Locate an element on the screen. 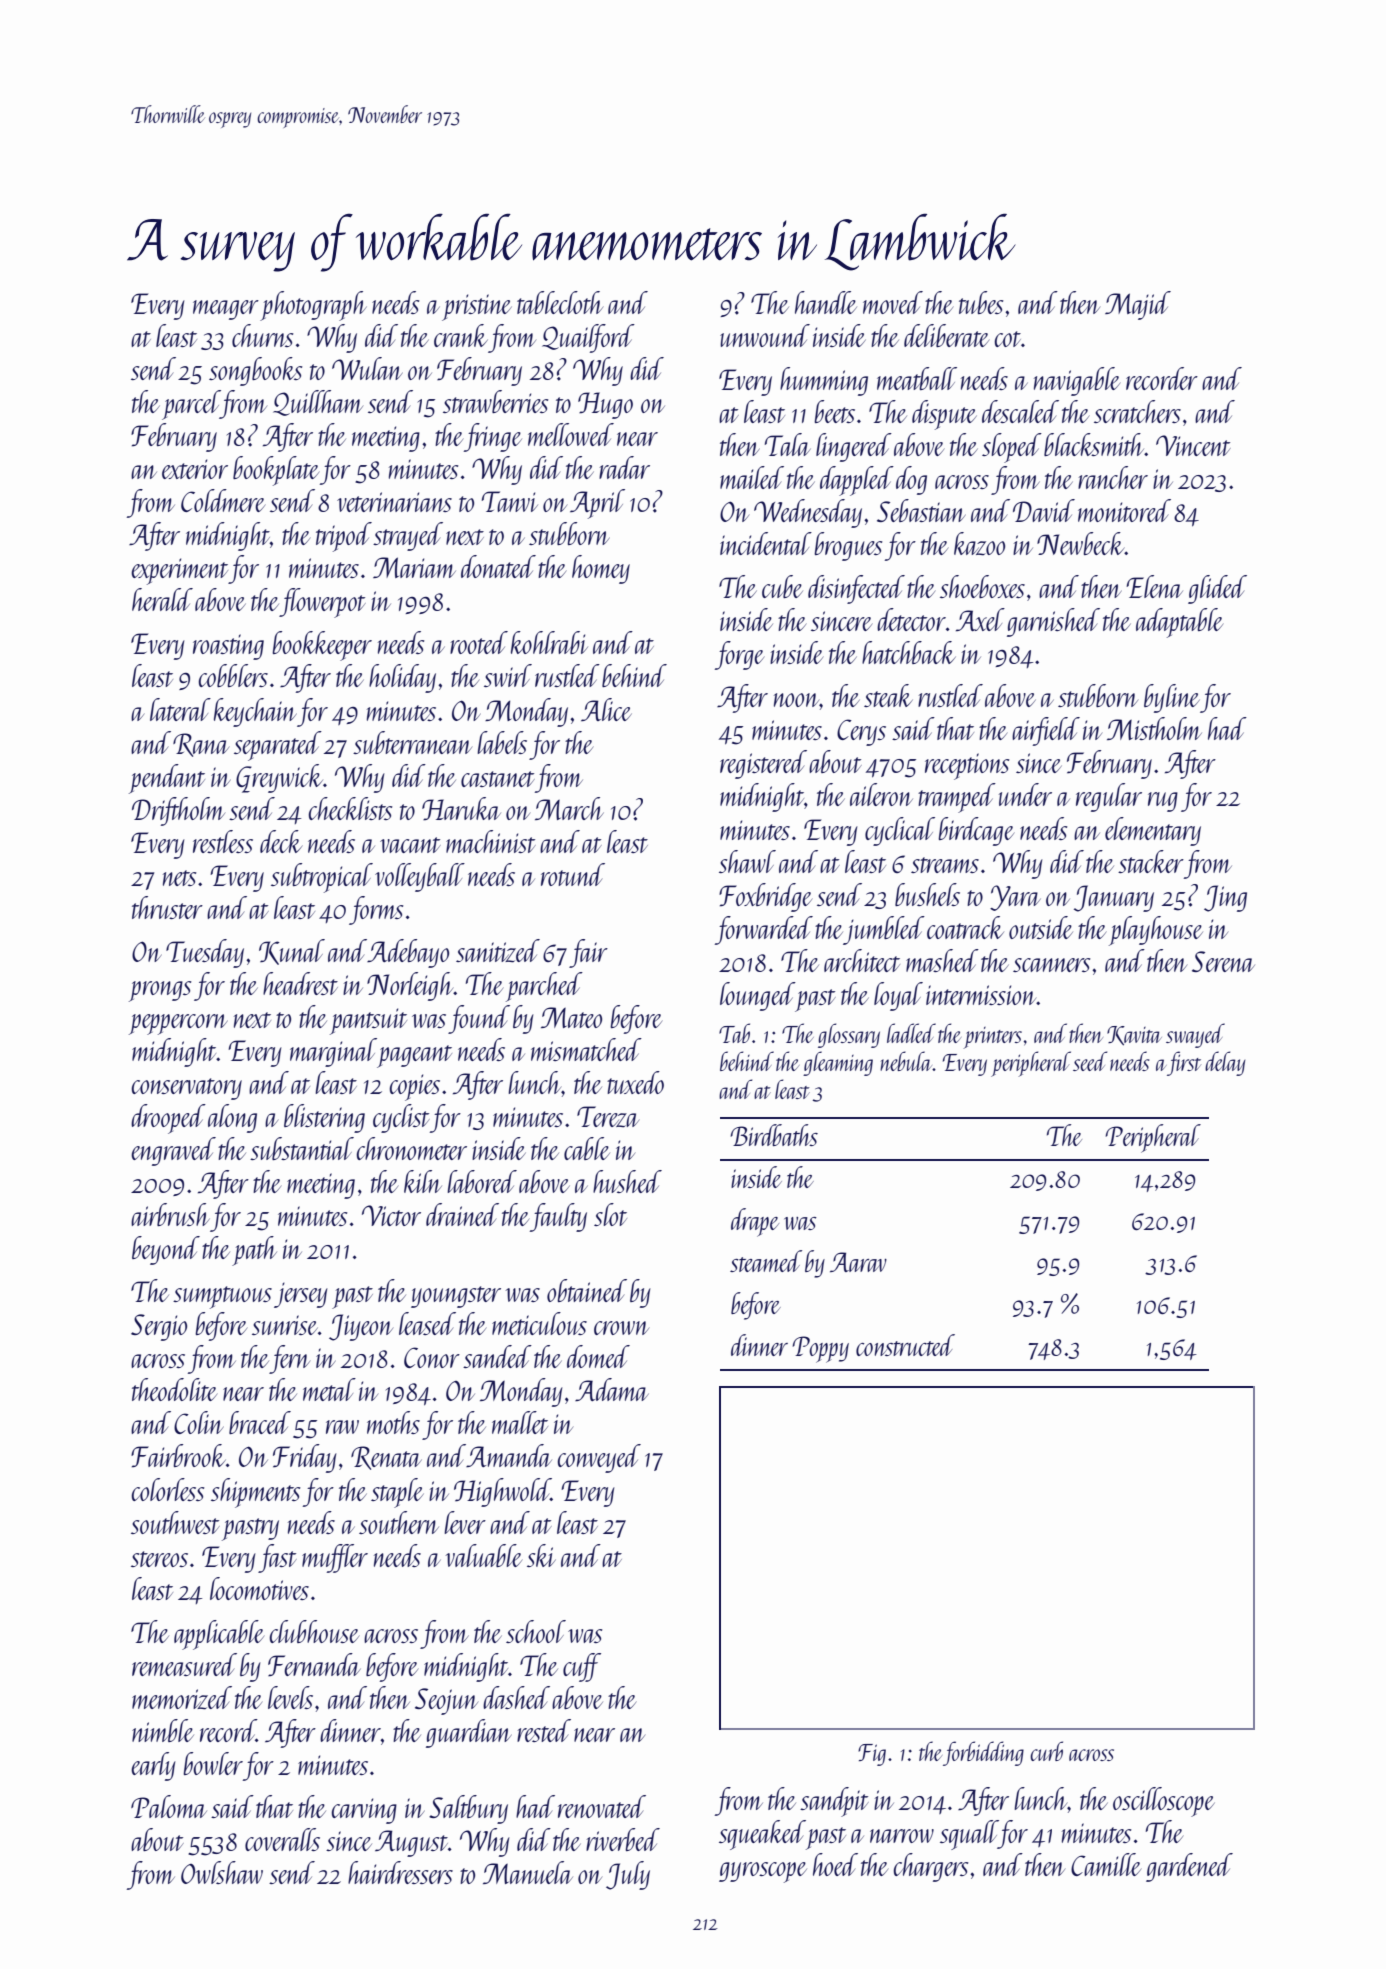  pantsuit is located at coordinates (368, 1021).
